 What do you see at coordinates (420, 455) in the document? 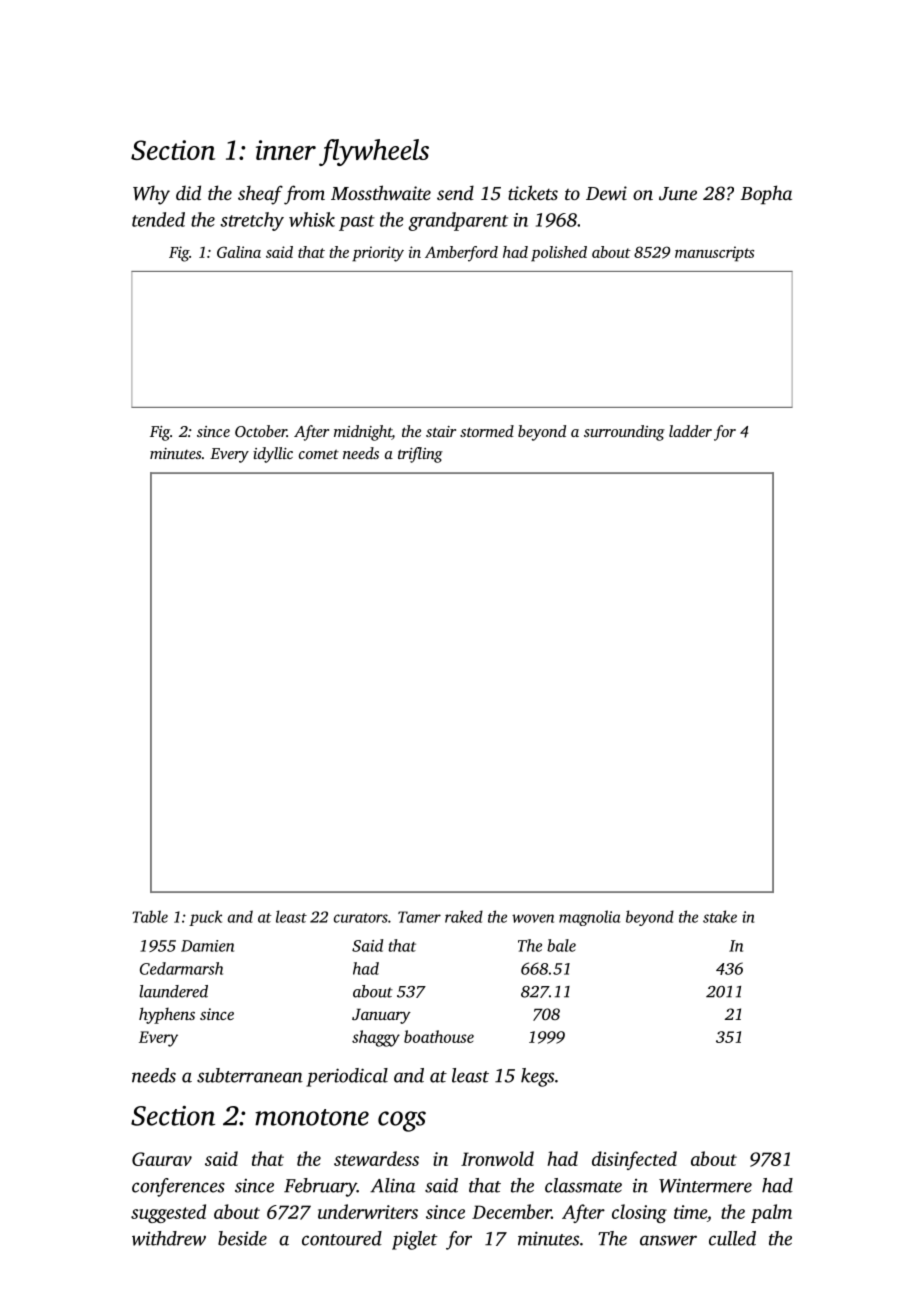
I see `trifling` at bounding box center [420, 455].
